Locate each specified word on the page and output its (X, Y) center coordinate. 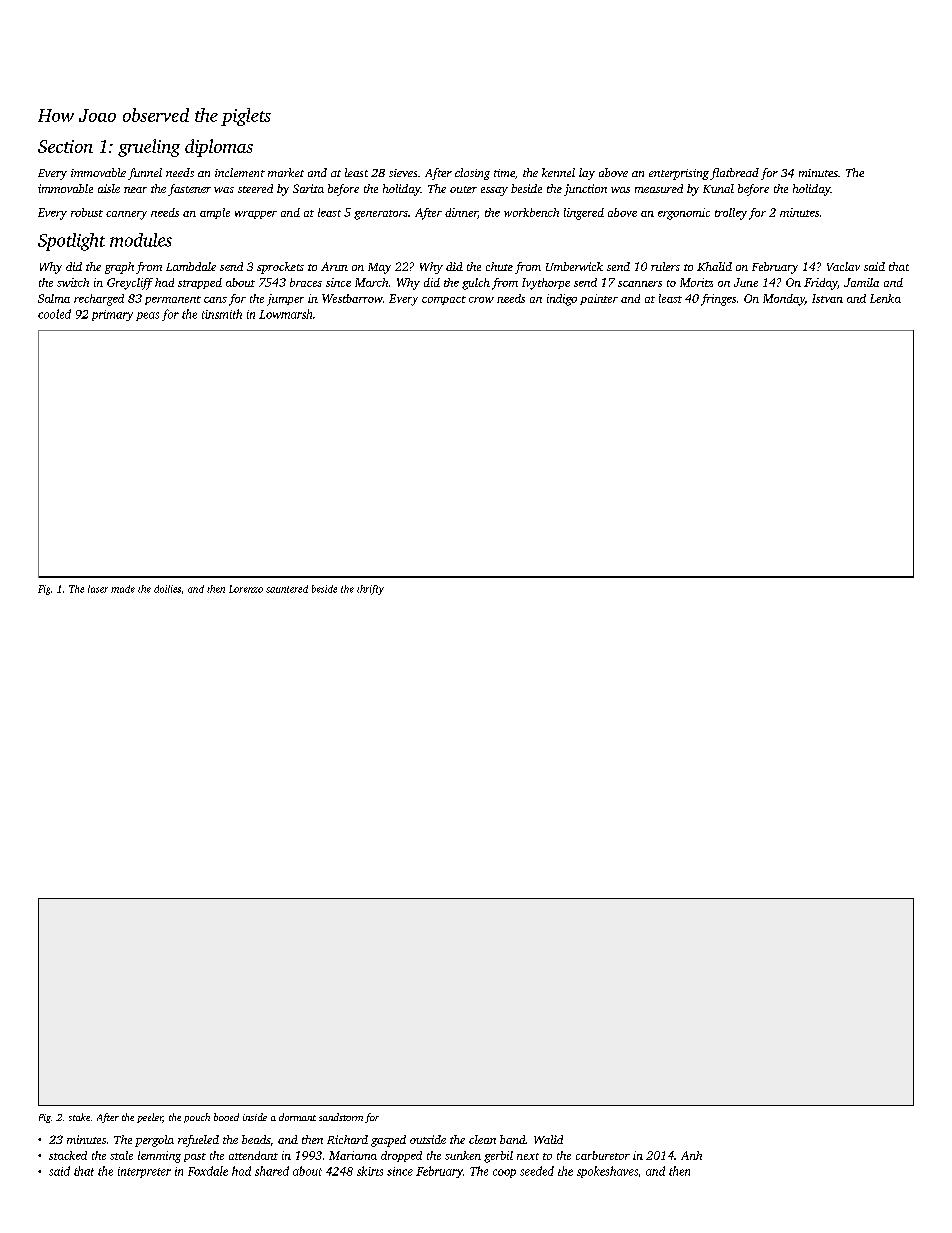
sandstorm (341, 1117)
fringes (718, 300)
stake (79, 1117)
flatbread (734, 174)
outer (463, 189)
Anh (691, 1155)
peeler (150, 1118)
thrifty (370, 590)
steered (255, 188)
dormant (297, 1117)
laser (98, 589)
